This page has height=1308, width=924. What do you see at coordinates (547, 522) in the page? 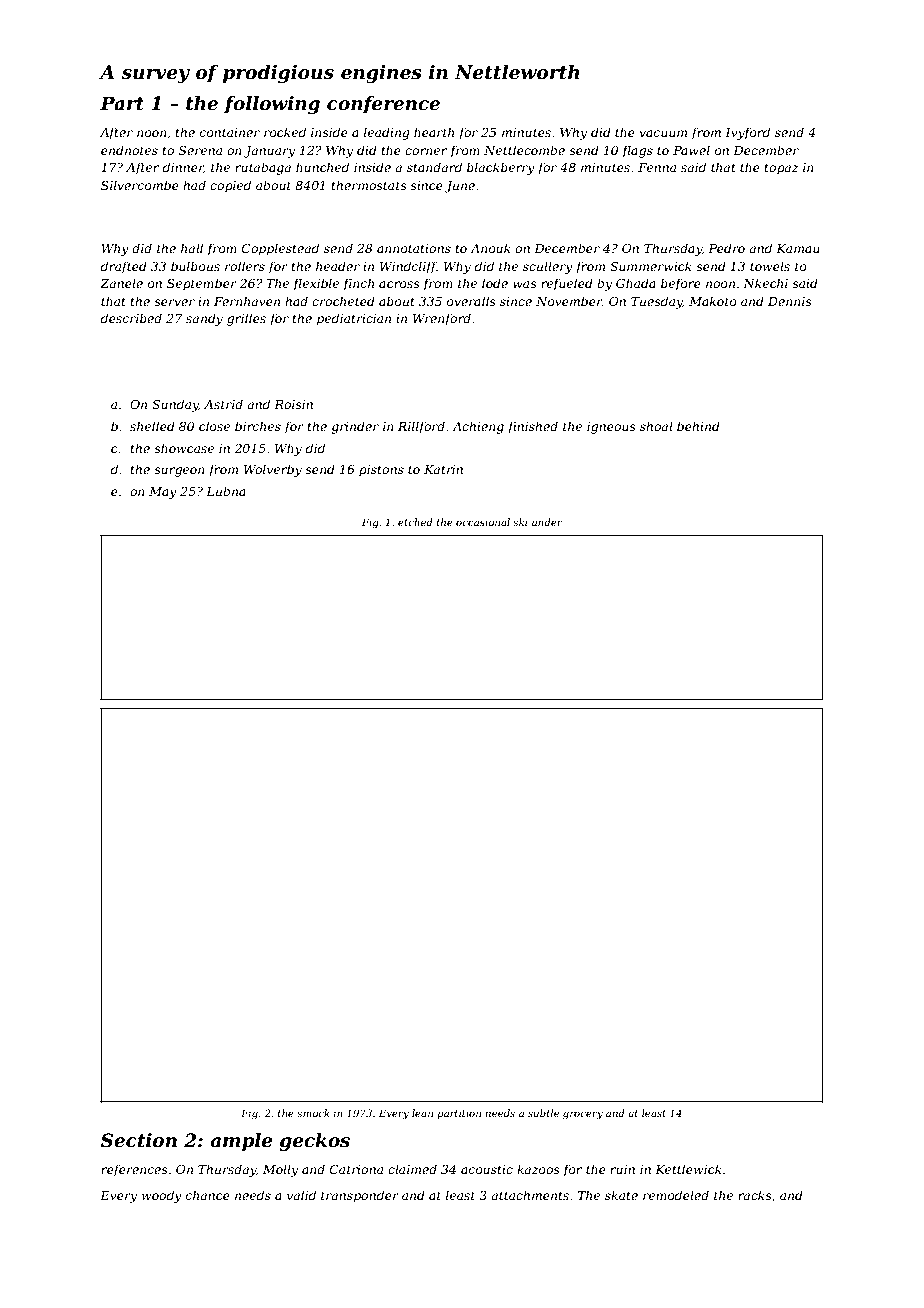
I see `under` at bounding box center [547, 522].
